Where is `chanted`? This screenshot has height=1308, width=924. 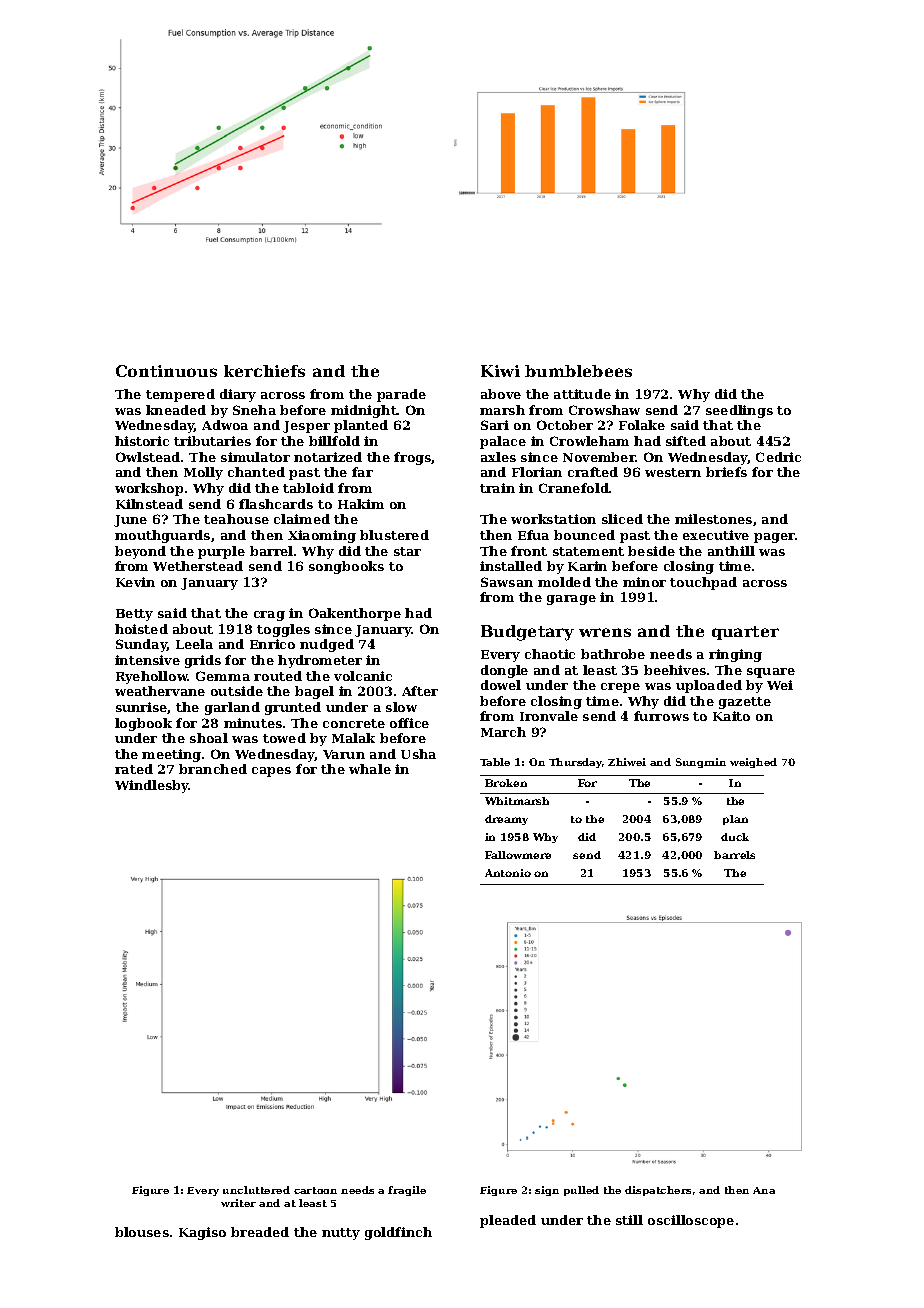 chanted is located at coordinates (256, 472).
